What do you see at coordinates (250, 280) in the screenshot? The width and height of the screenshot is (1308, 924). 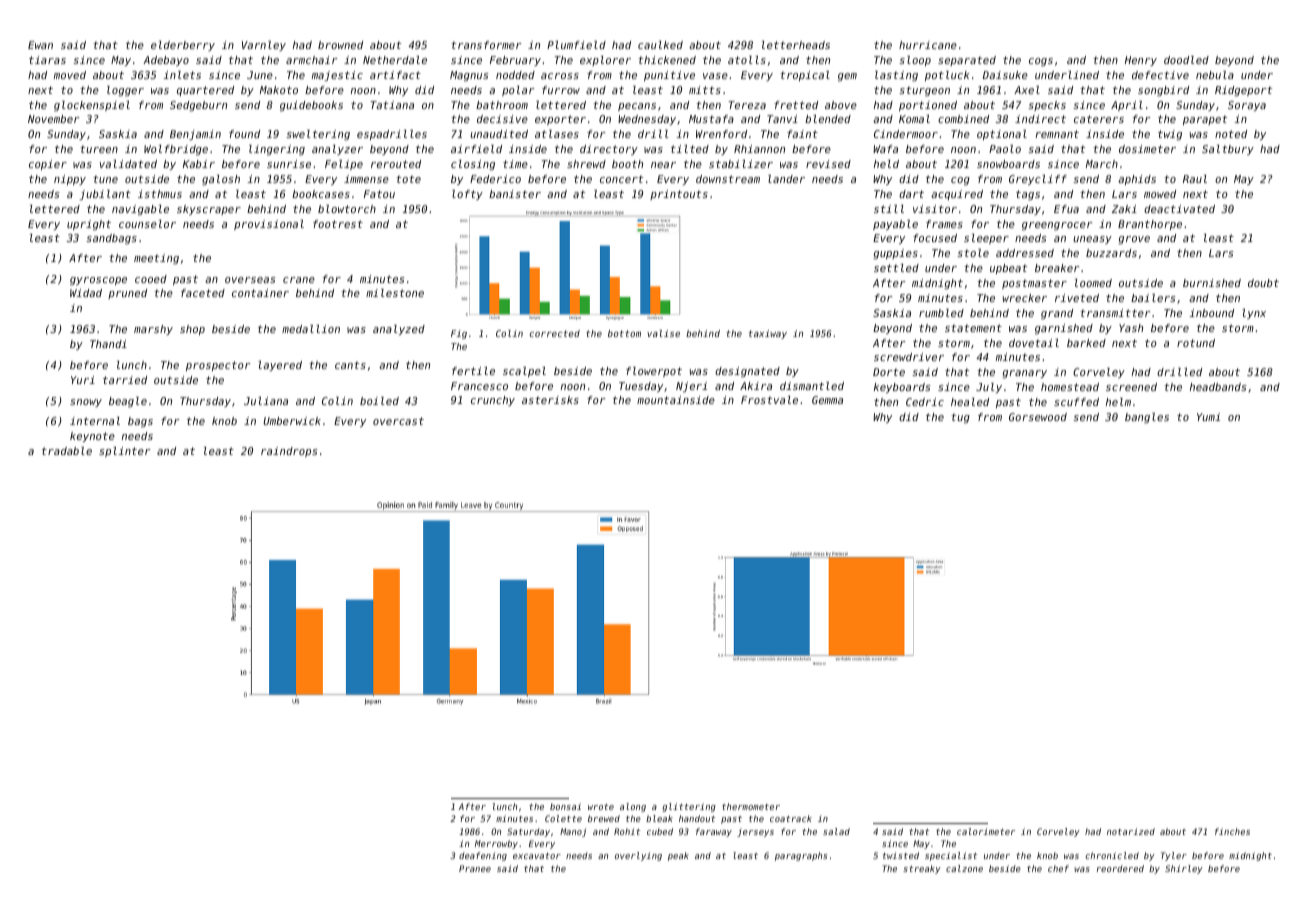 I see `overseas` at bounding box center [250, 280].
